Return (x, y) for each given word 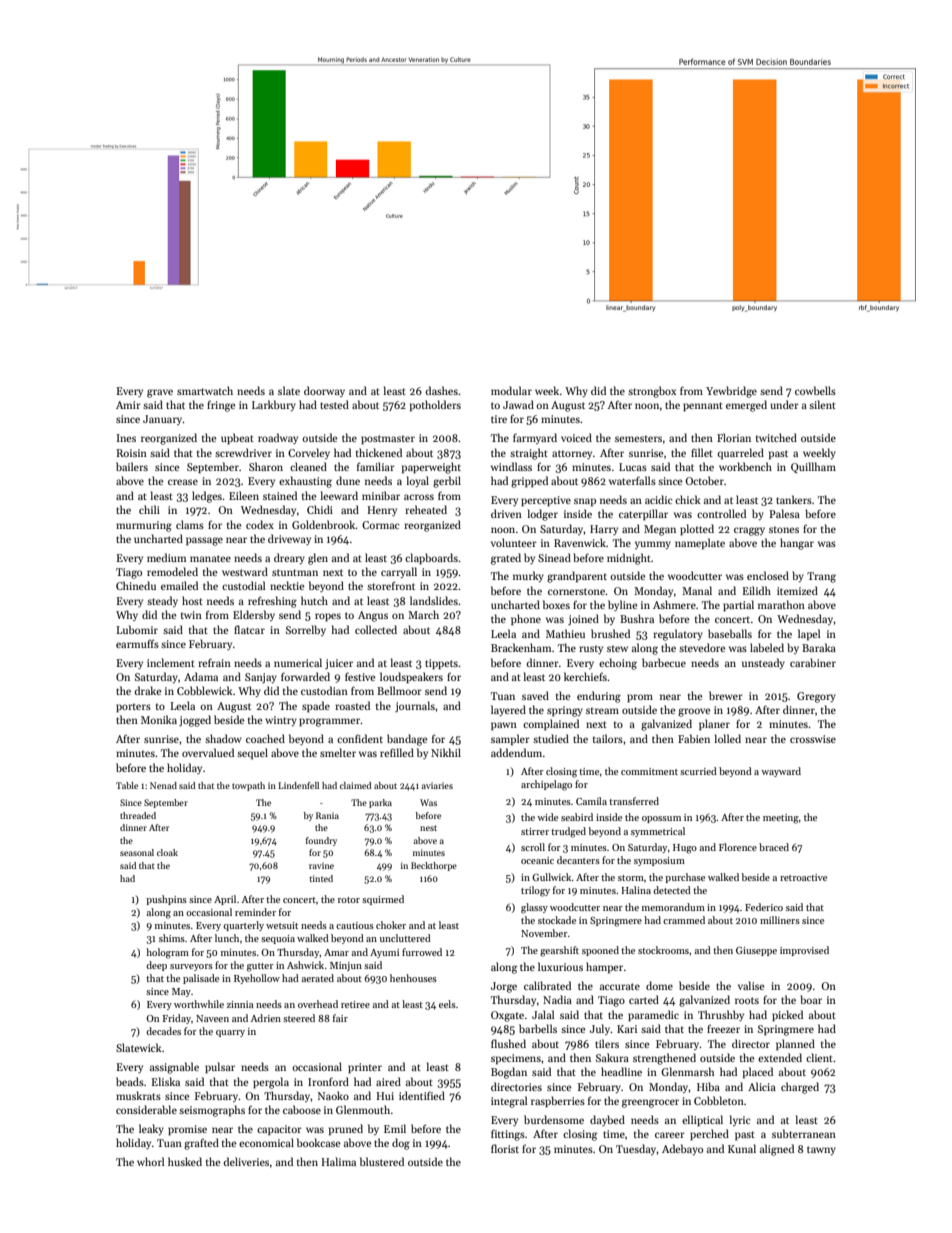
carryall (399, 572)
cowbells (815, 390)
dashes (441, 390)
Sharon (266, 466)
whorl (150, 1161)
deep (156, 966)
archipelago (546, 785)
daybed (607, 1120)
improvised (804, 951)
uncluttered (405, 938)
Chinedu (136, 585)
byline (623, 605)
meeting (781, 819)
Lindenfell (298, 785)
